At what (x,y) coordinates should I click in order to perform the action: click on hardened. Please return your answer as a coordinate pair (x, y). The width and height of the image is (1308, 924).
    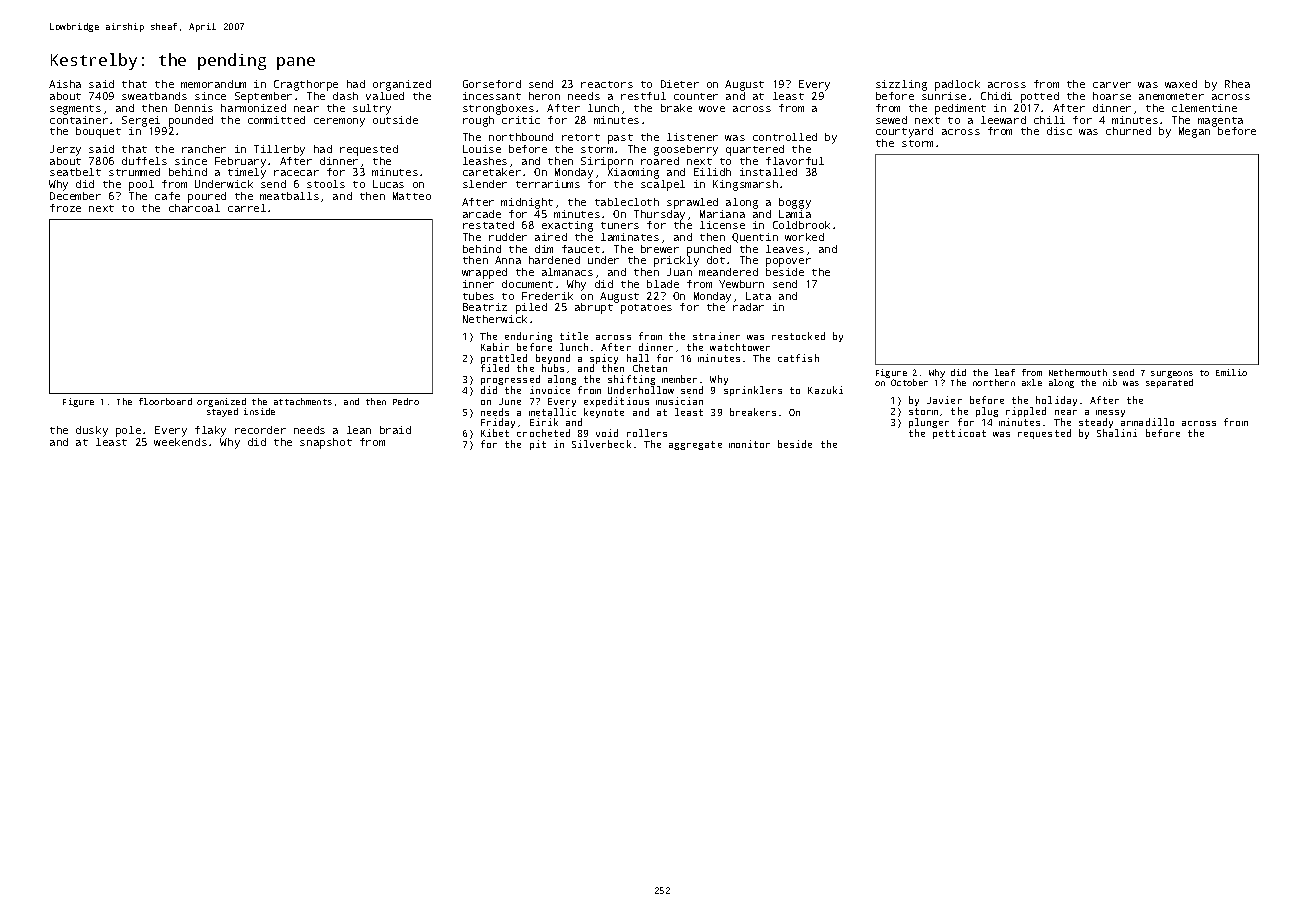
    Looking at the image, I should click on (554, 260).
